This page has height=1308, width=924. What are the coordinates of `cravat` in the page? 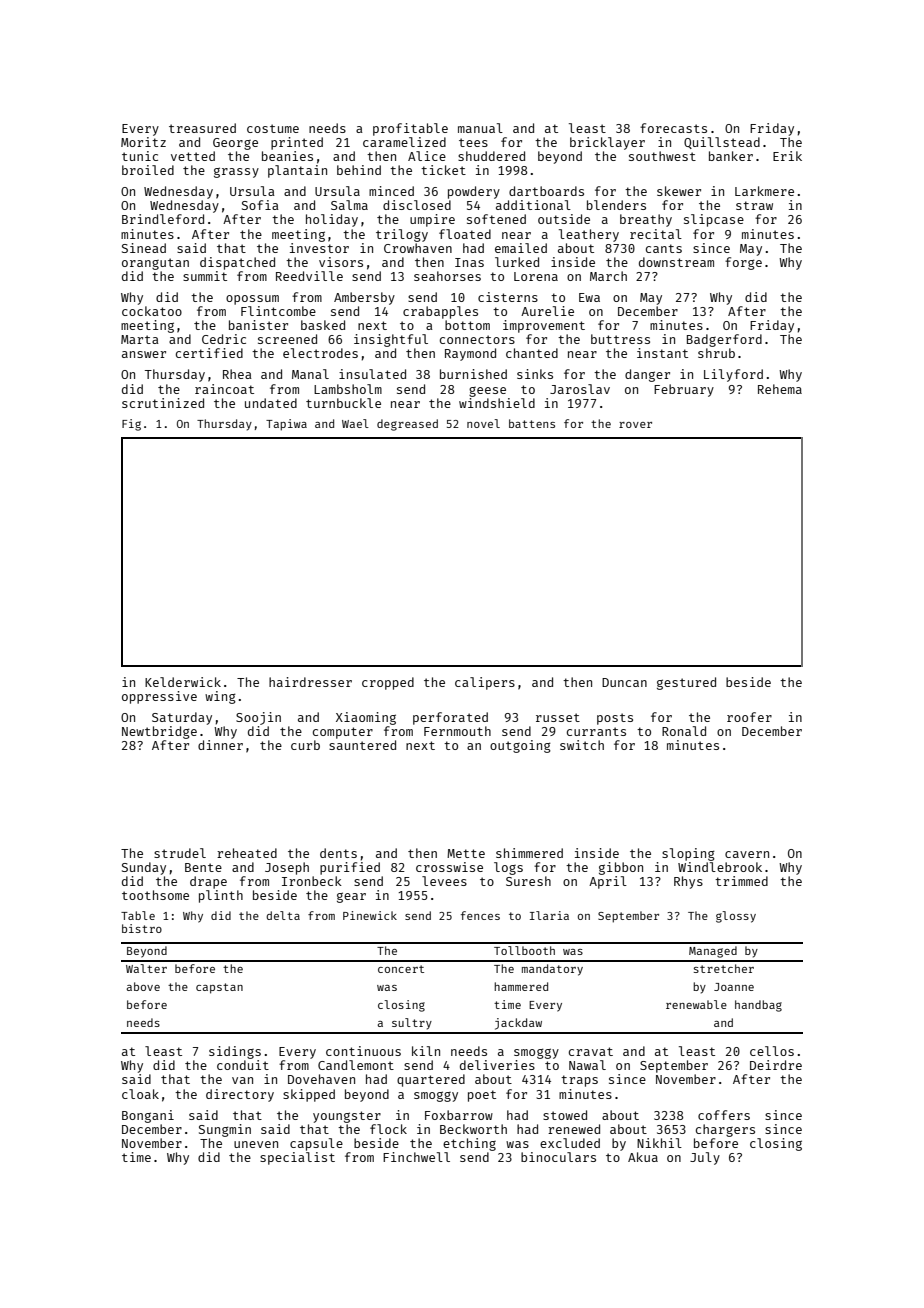 It's located at (591, 1051).
